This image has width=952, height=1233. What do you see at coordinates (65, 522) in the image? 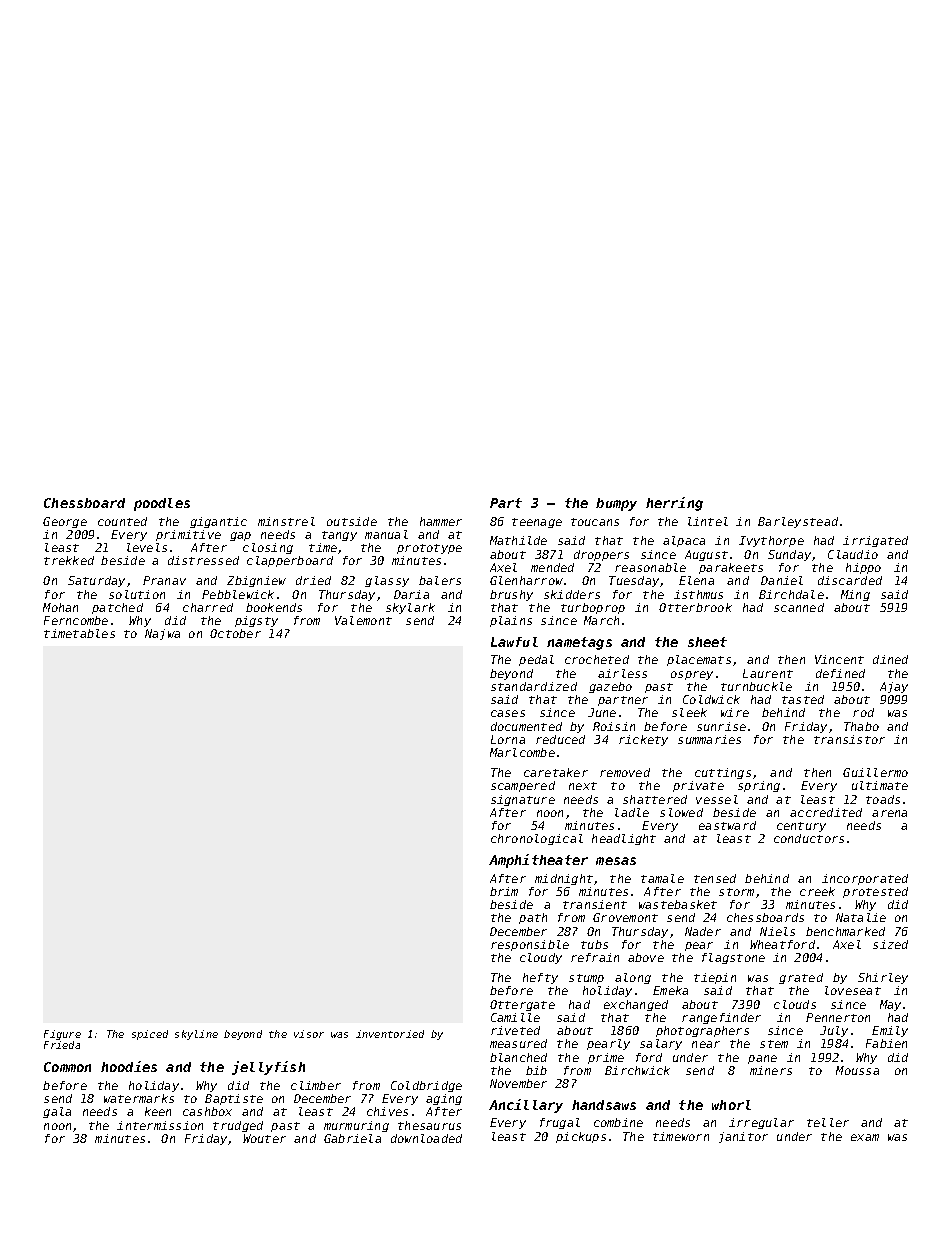
I see `George` at bounding box center [65, 522].
